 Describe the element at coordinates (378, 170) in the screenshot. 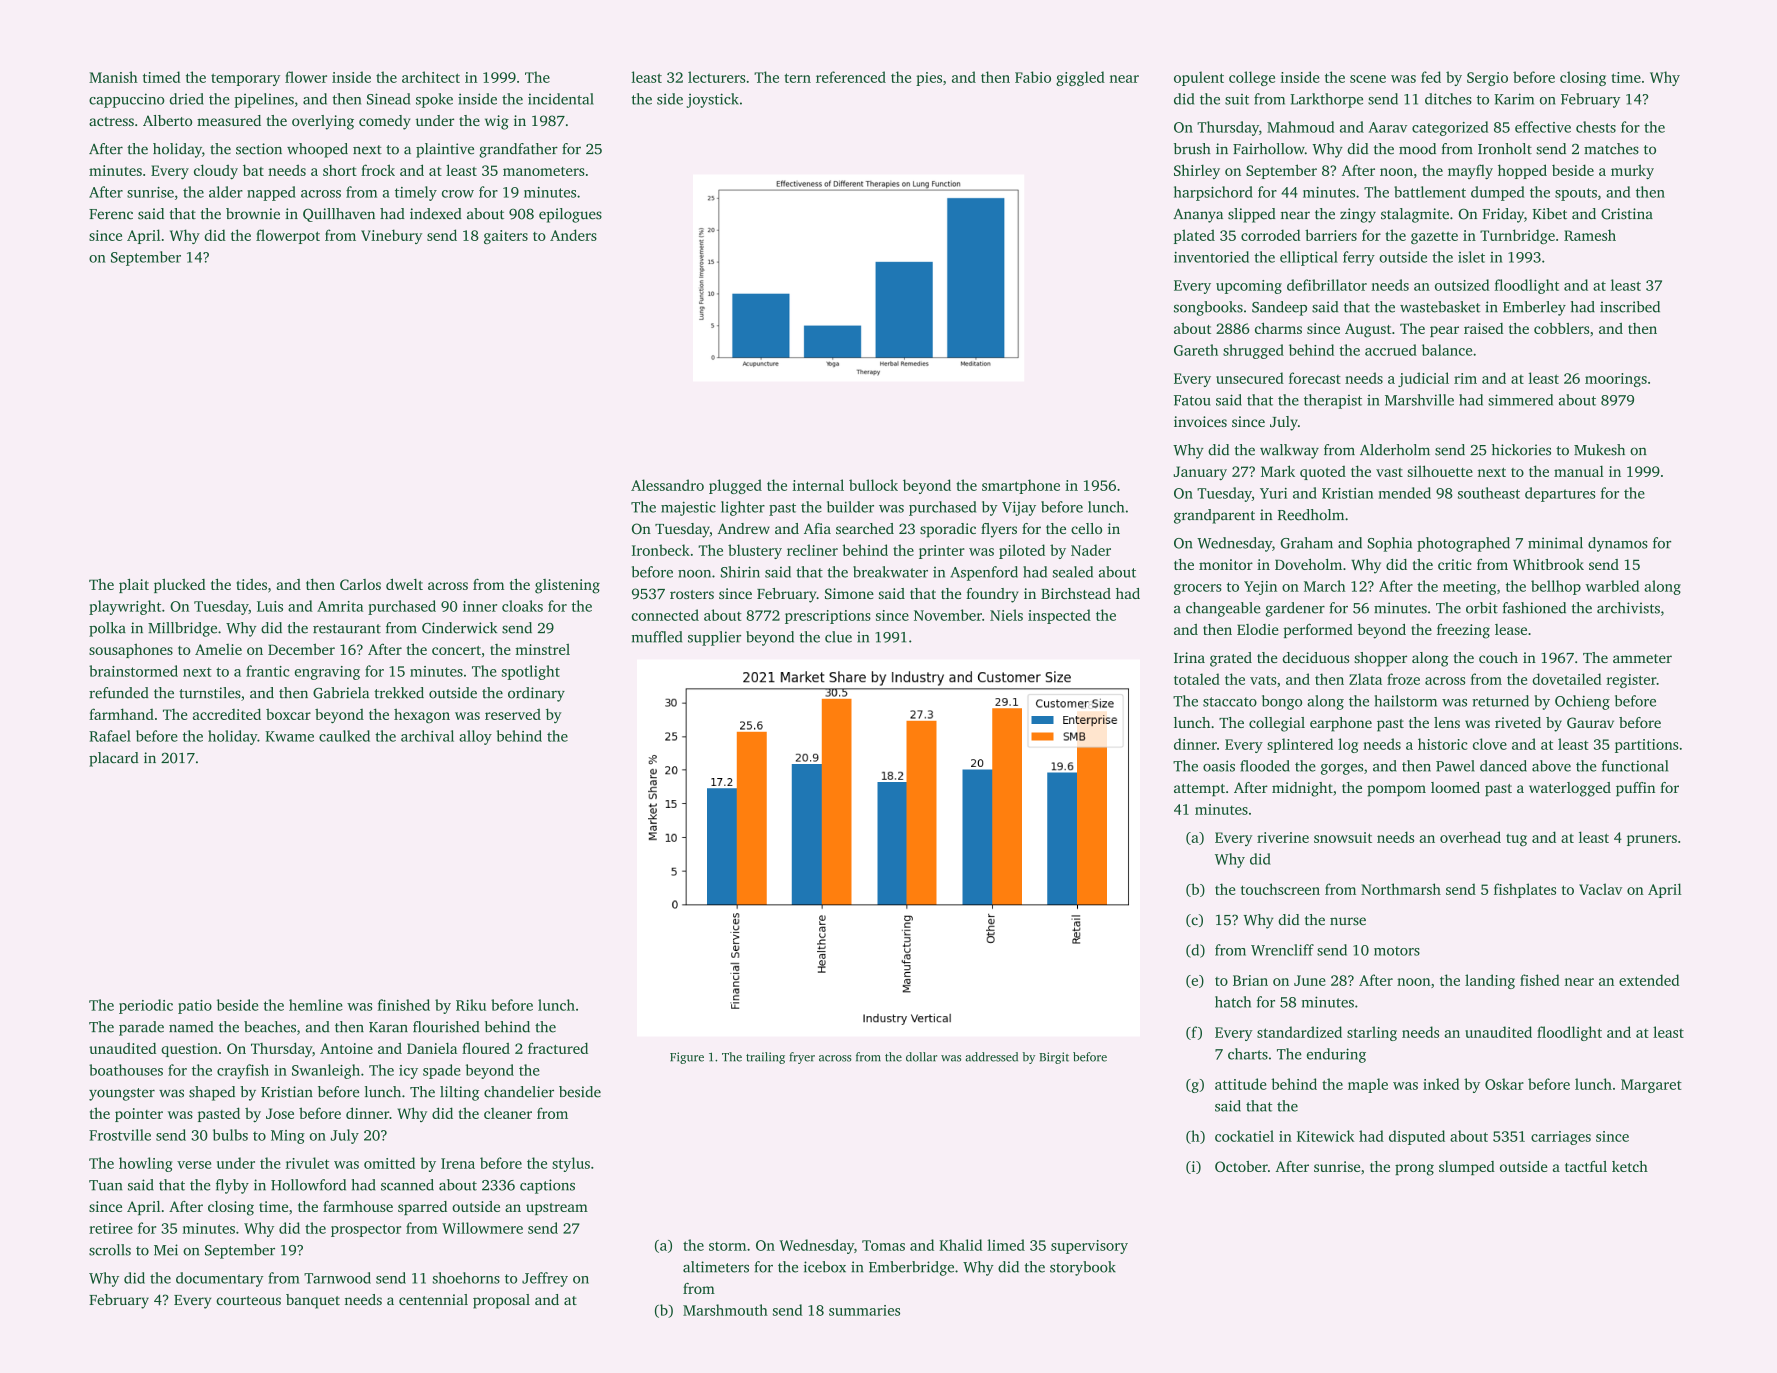

I see `frock` at that location.
